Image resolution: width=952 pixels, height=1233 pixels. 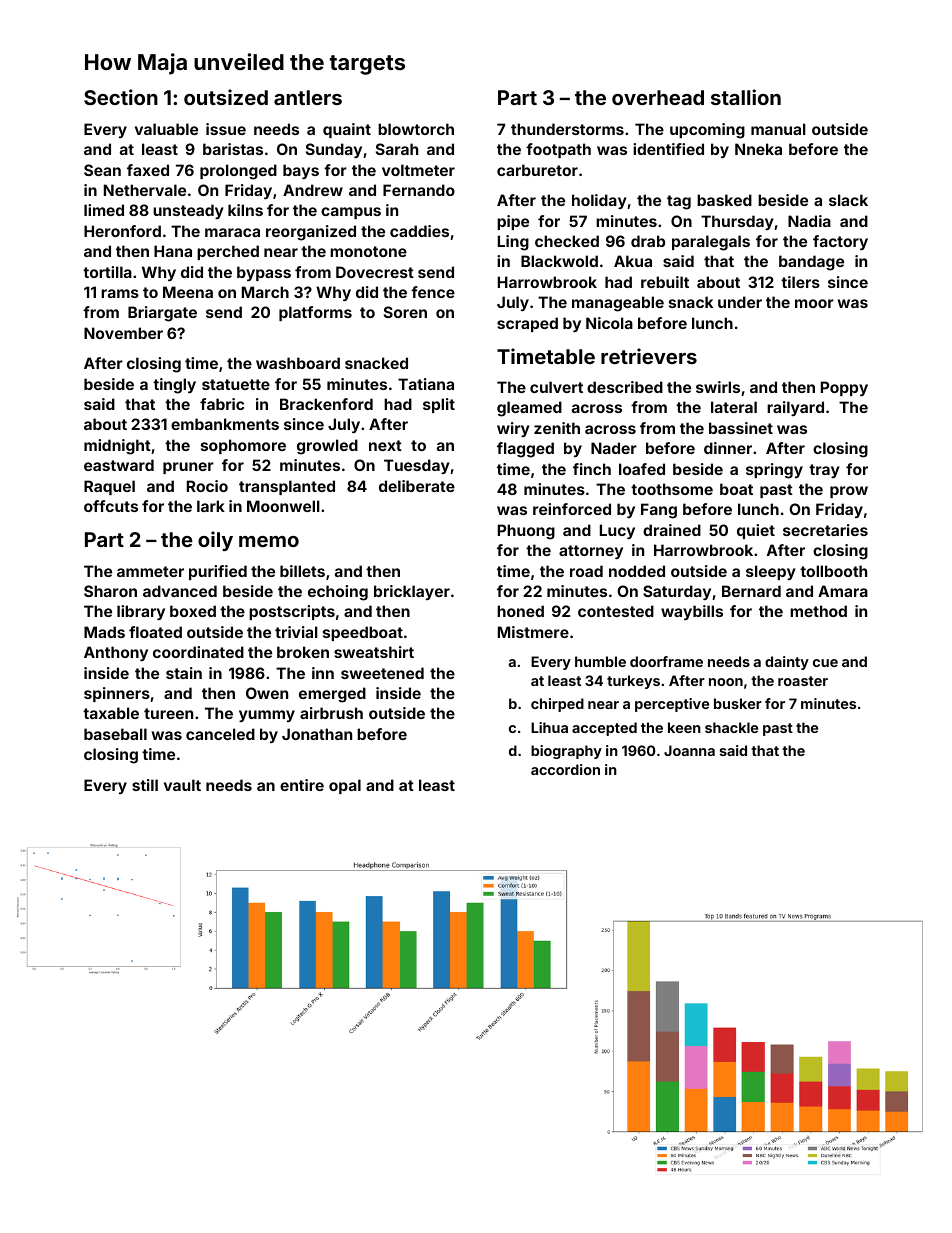 I want to click on stallion, so click(x=746, y=97).
